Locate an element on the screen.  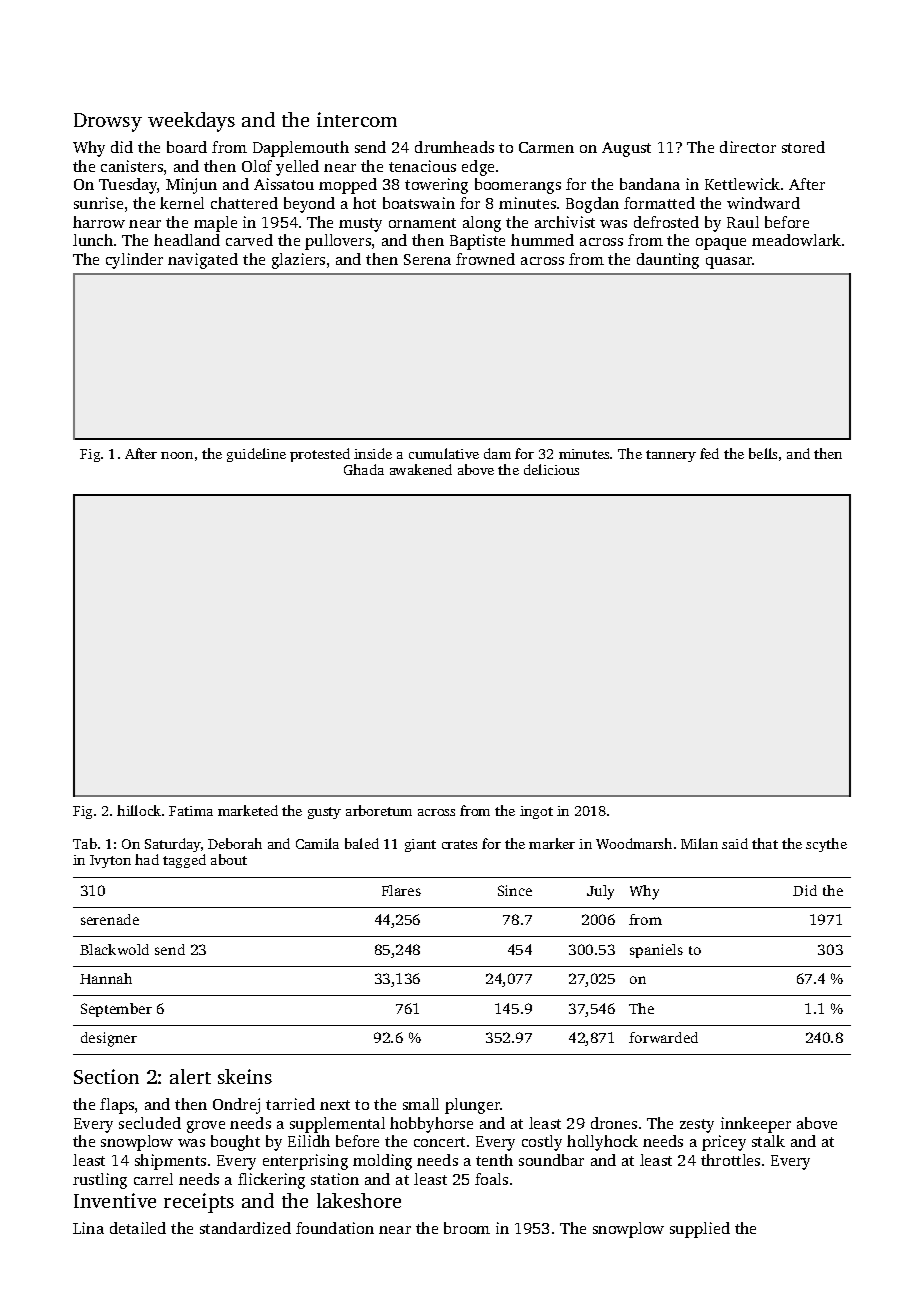
Lina is located at coordinates (88, 1228).
